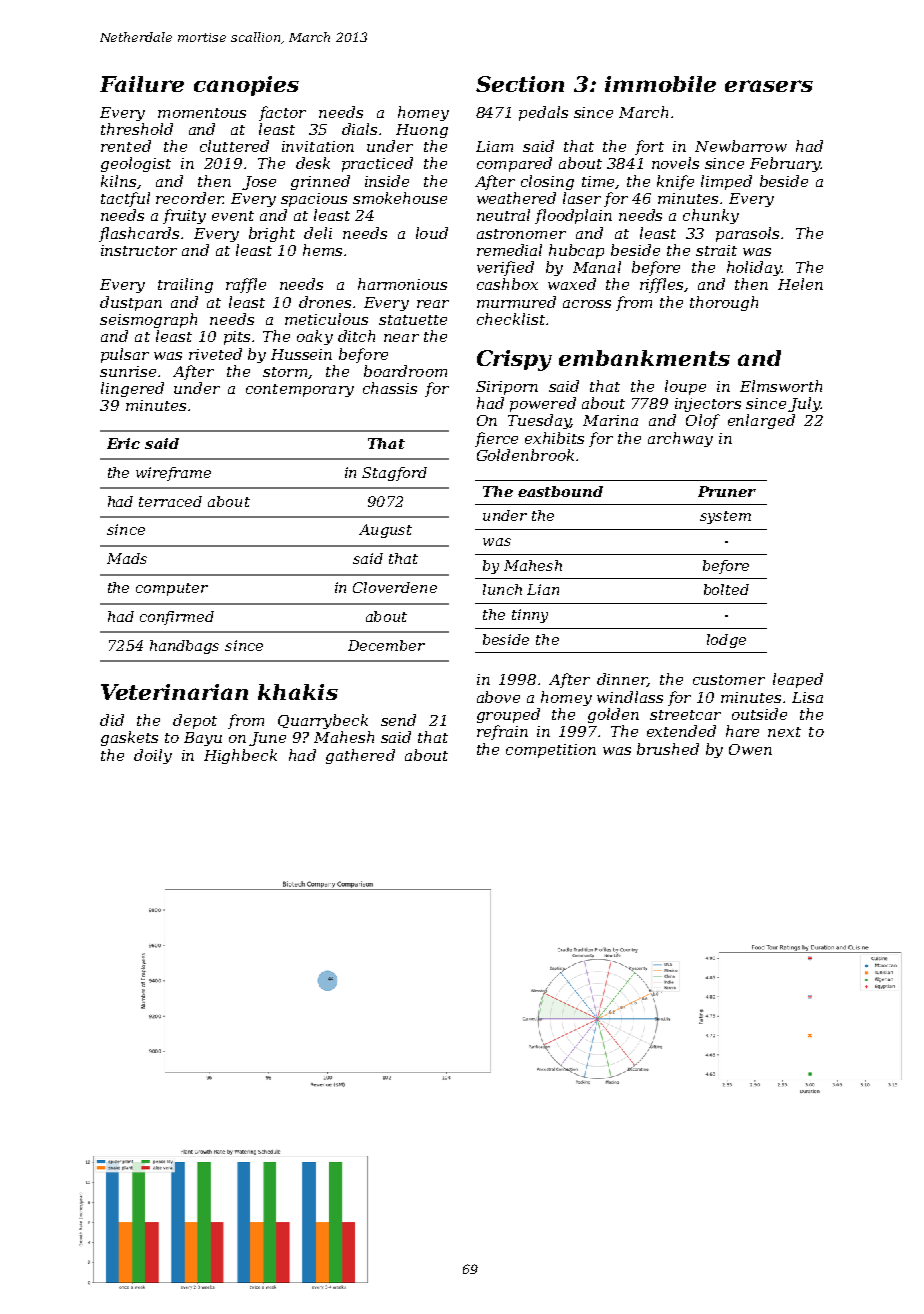  Describe the element at coordinates (240, 756) in the page. I see `Highbeck` at that location.
